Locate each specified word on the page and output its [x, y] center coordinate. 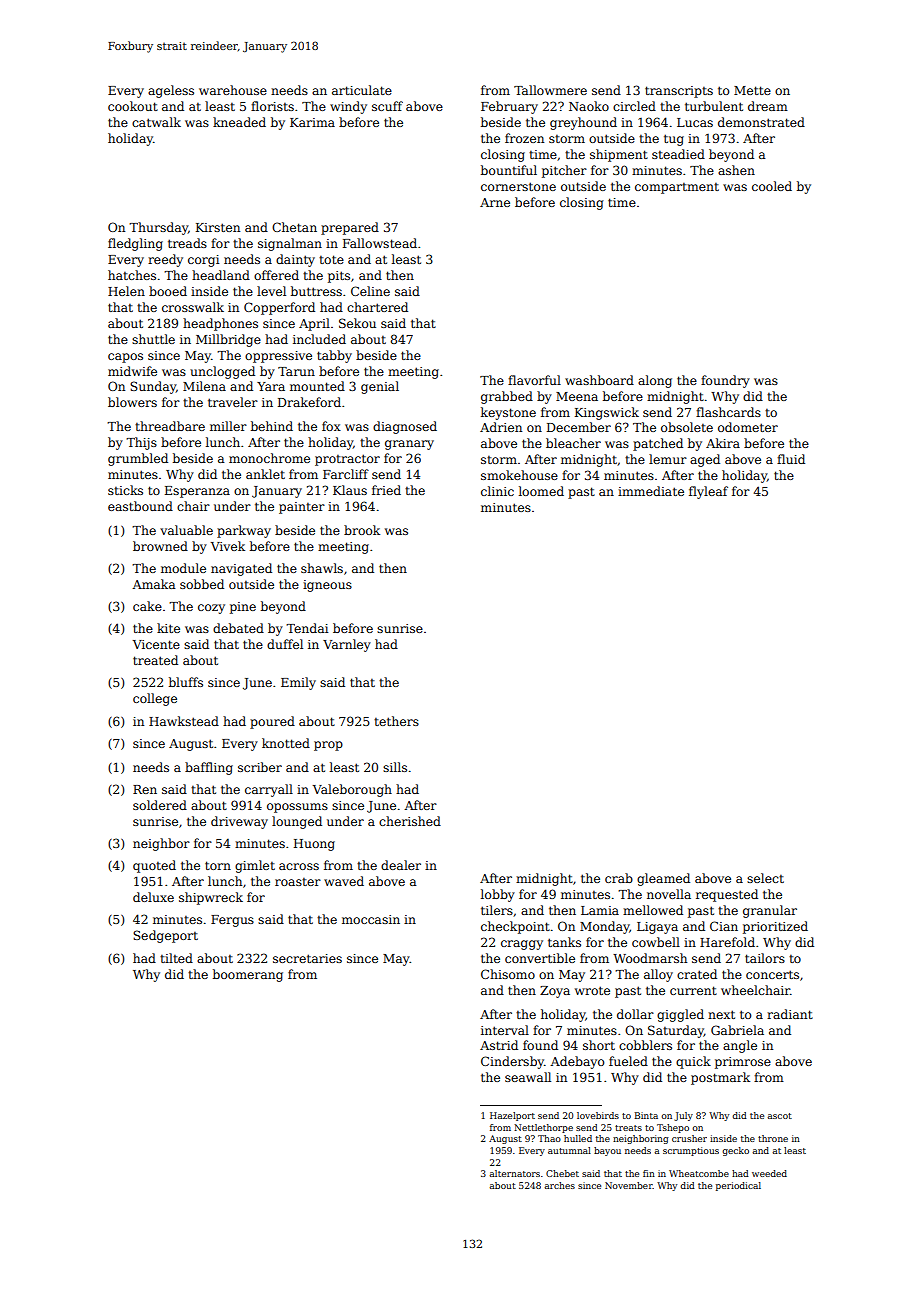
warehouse [233, 90]
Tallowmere [550, 90]
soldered [160, 805]
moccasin [371, 919]
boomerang [248, 975]
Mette [752, 90]
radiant [790, 1014]
